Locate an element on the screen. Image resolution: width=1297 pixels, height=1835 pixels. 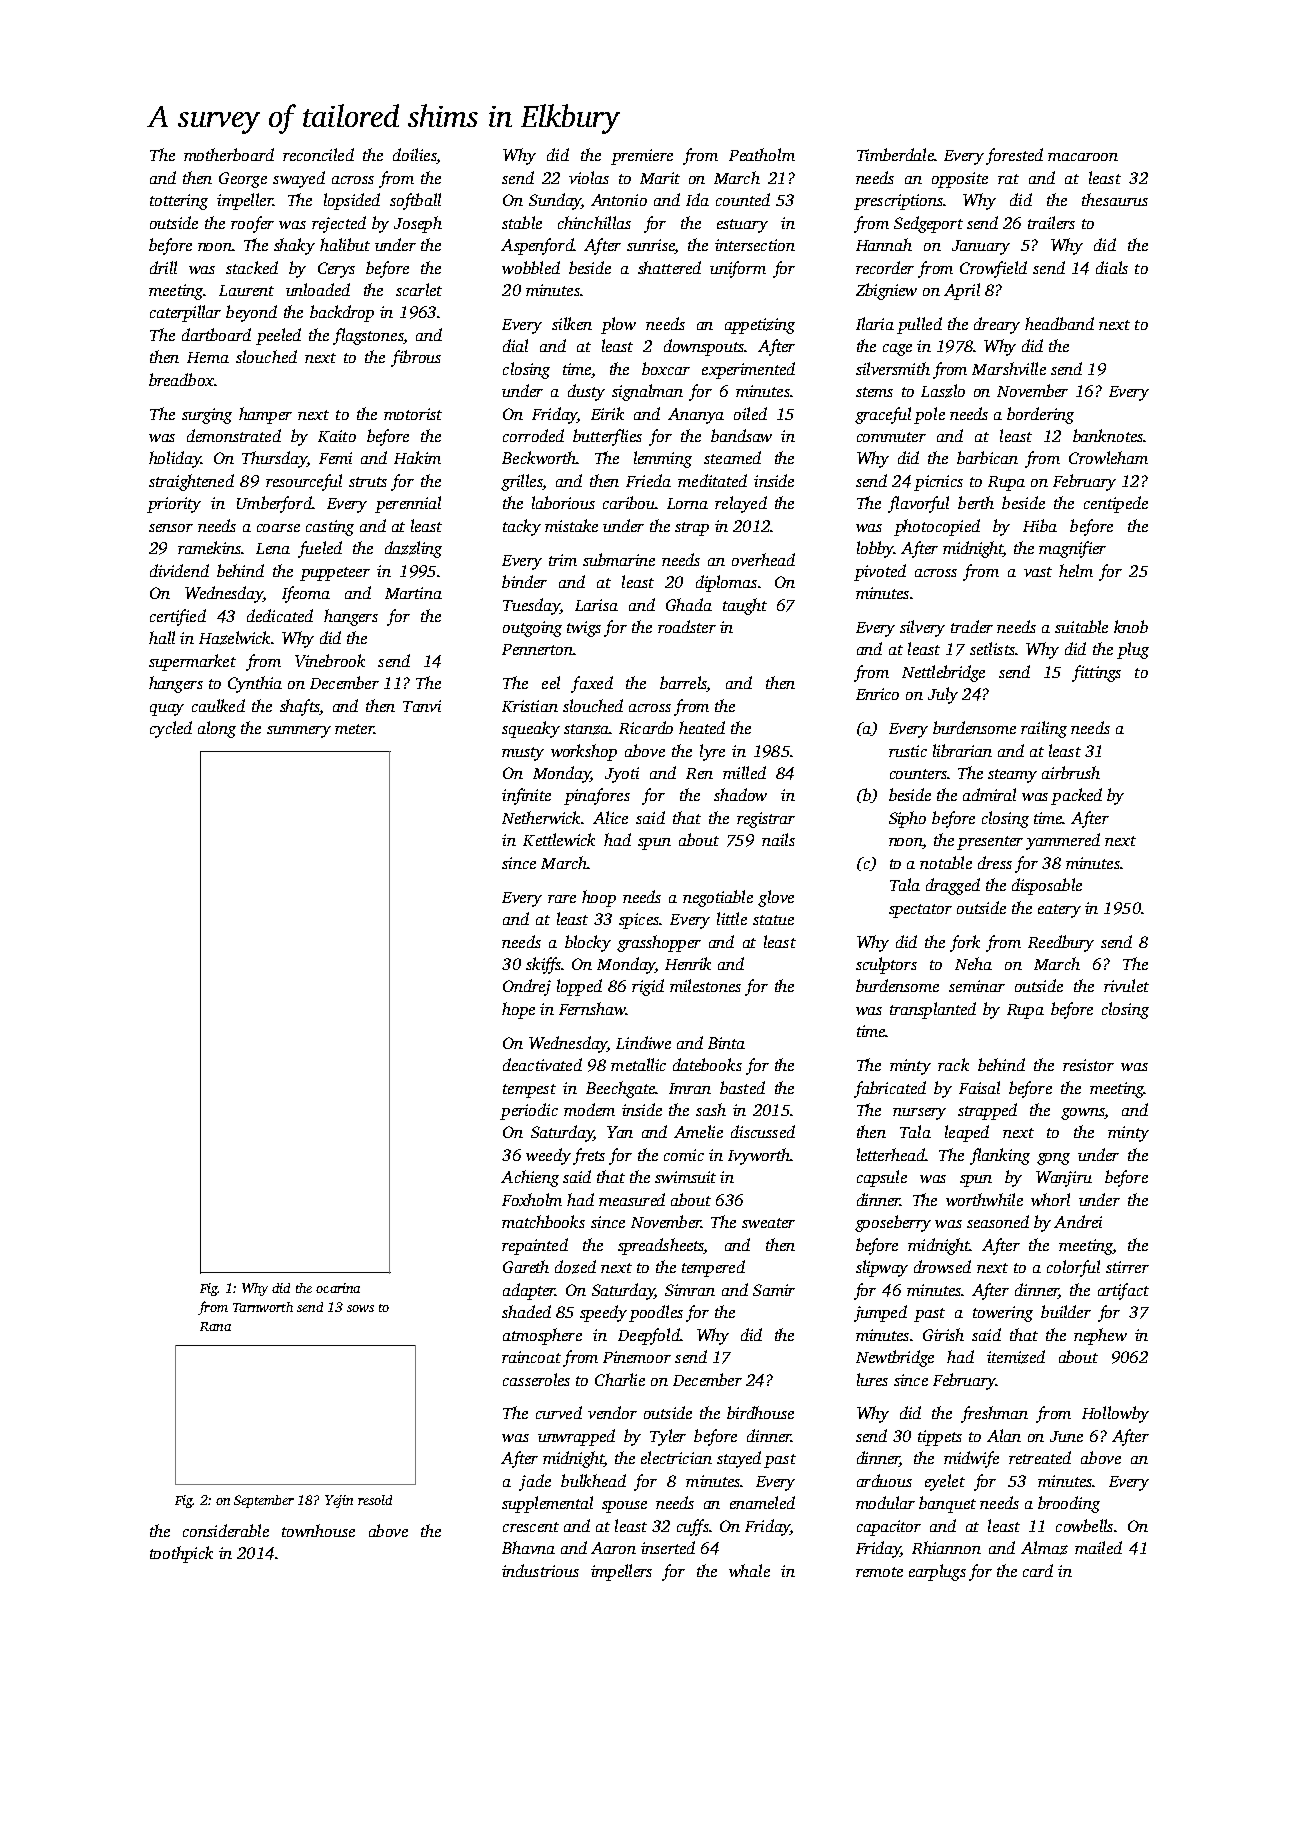
notable is located at coordinates (946, 862).
